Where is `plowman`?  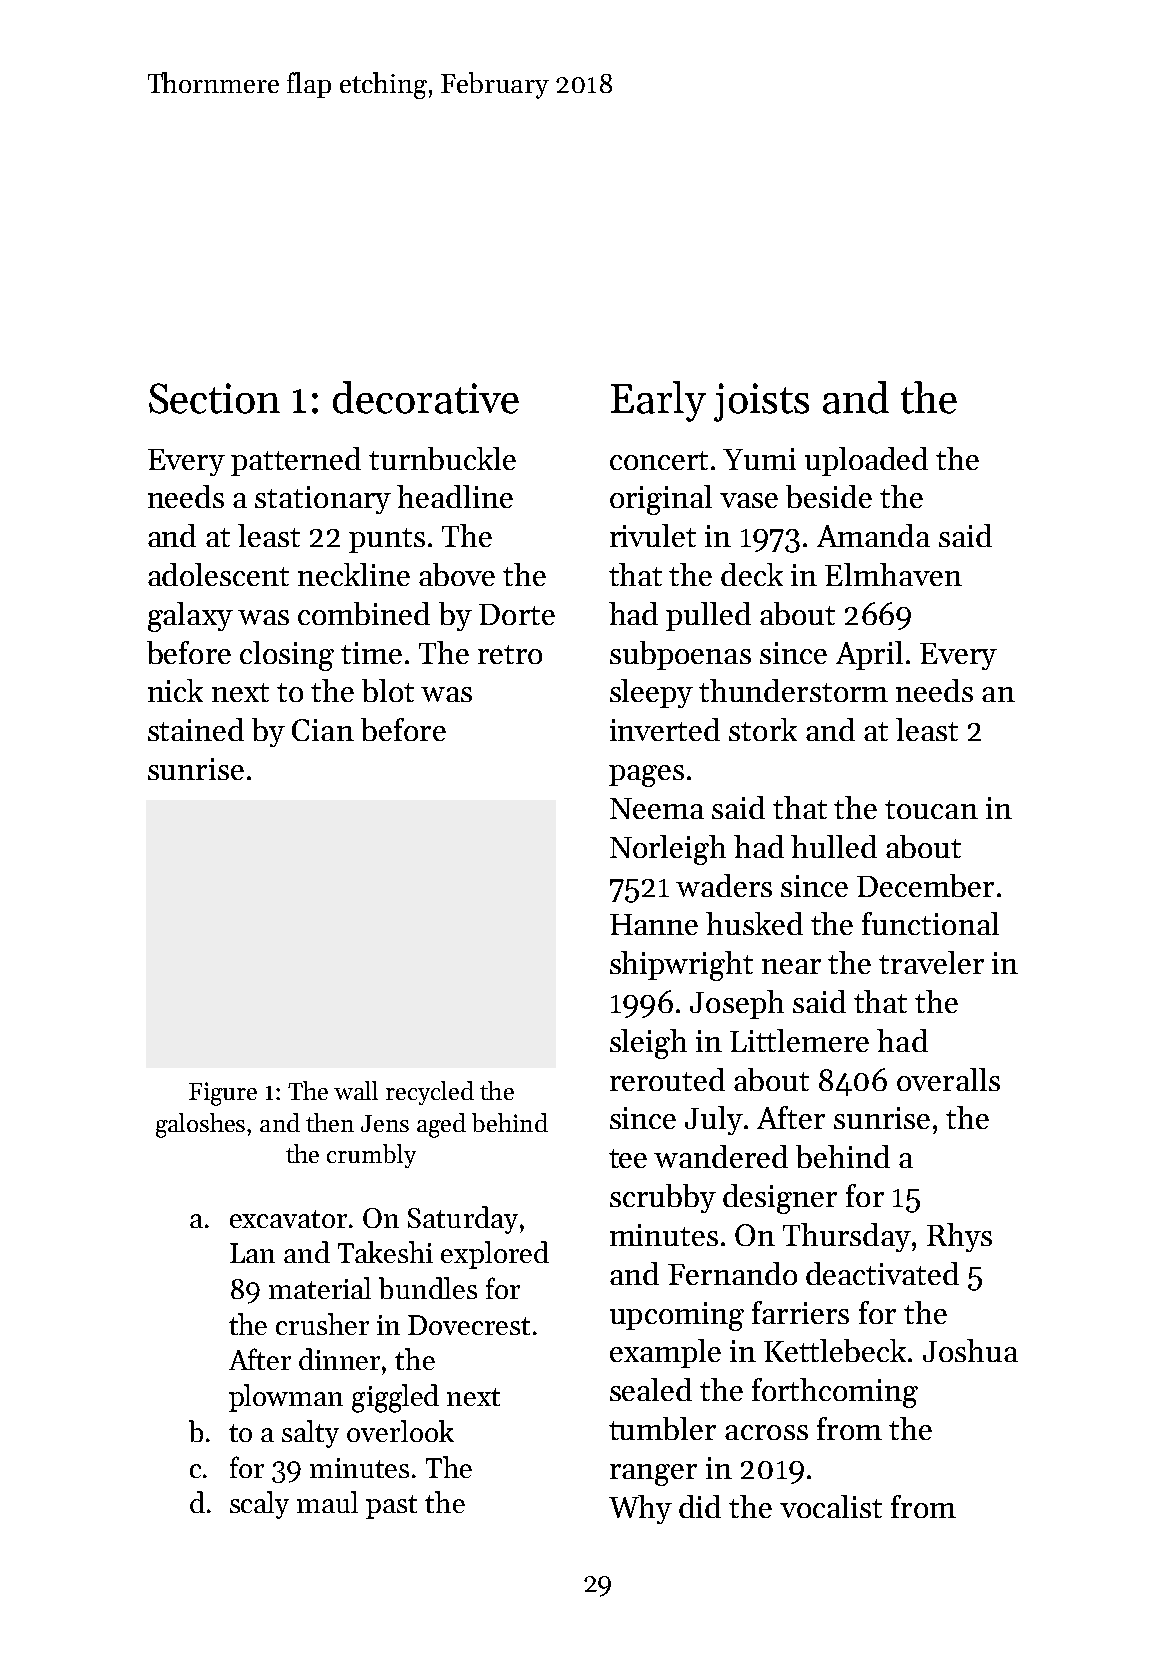 plowman is located at coordinates (286, 1398).
